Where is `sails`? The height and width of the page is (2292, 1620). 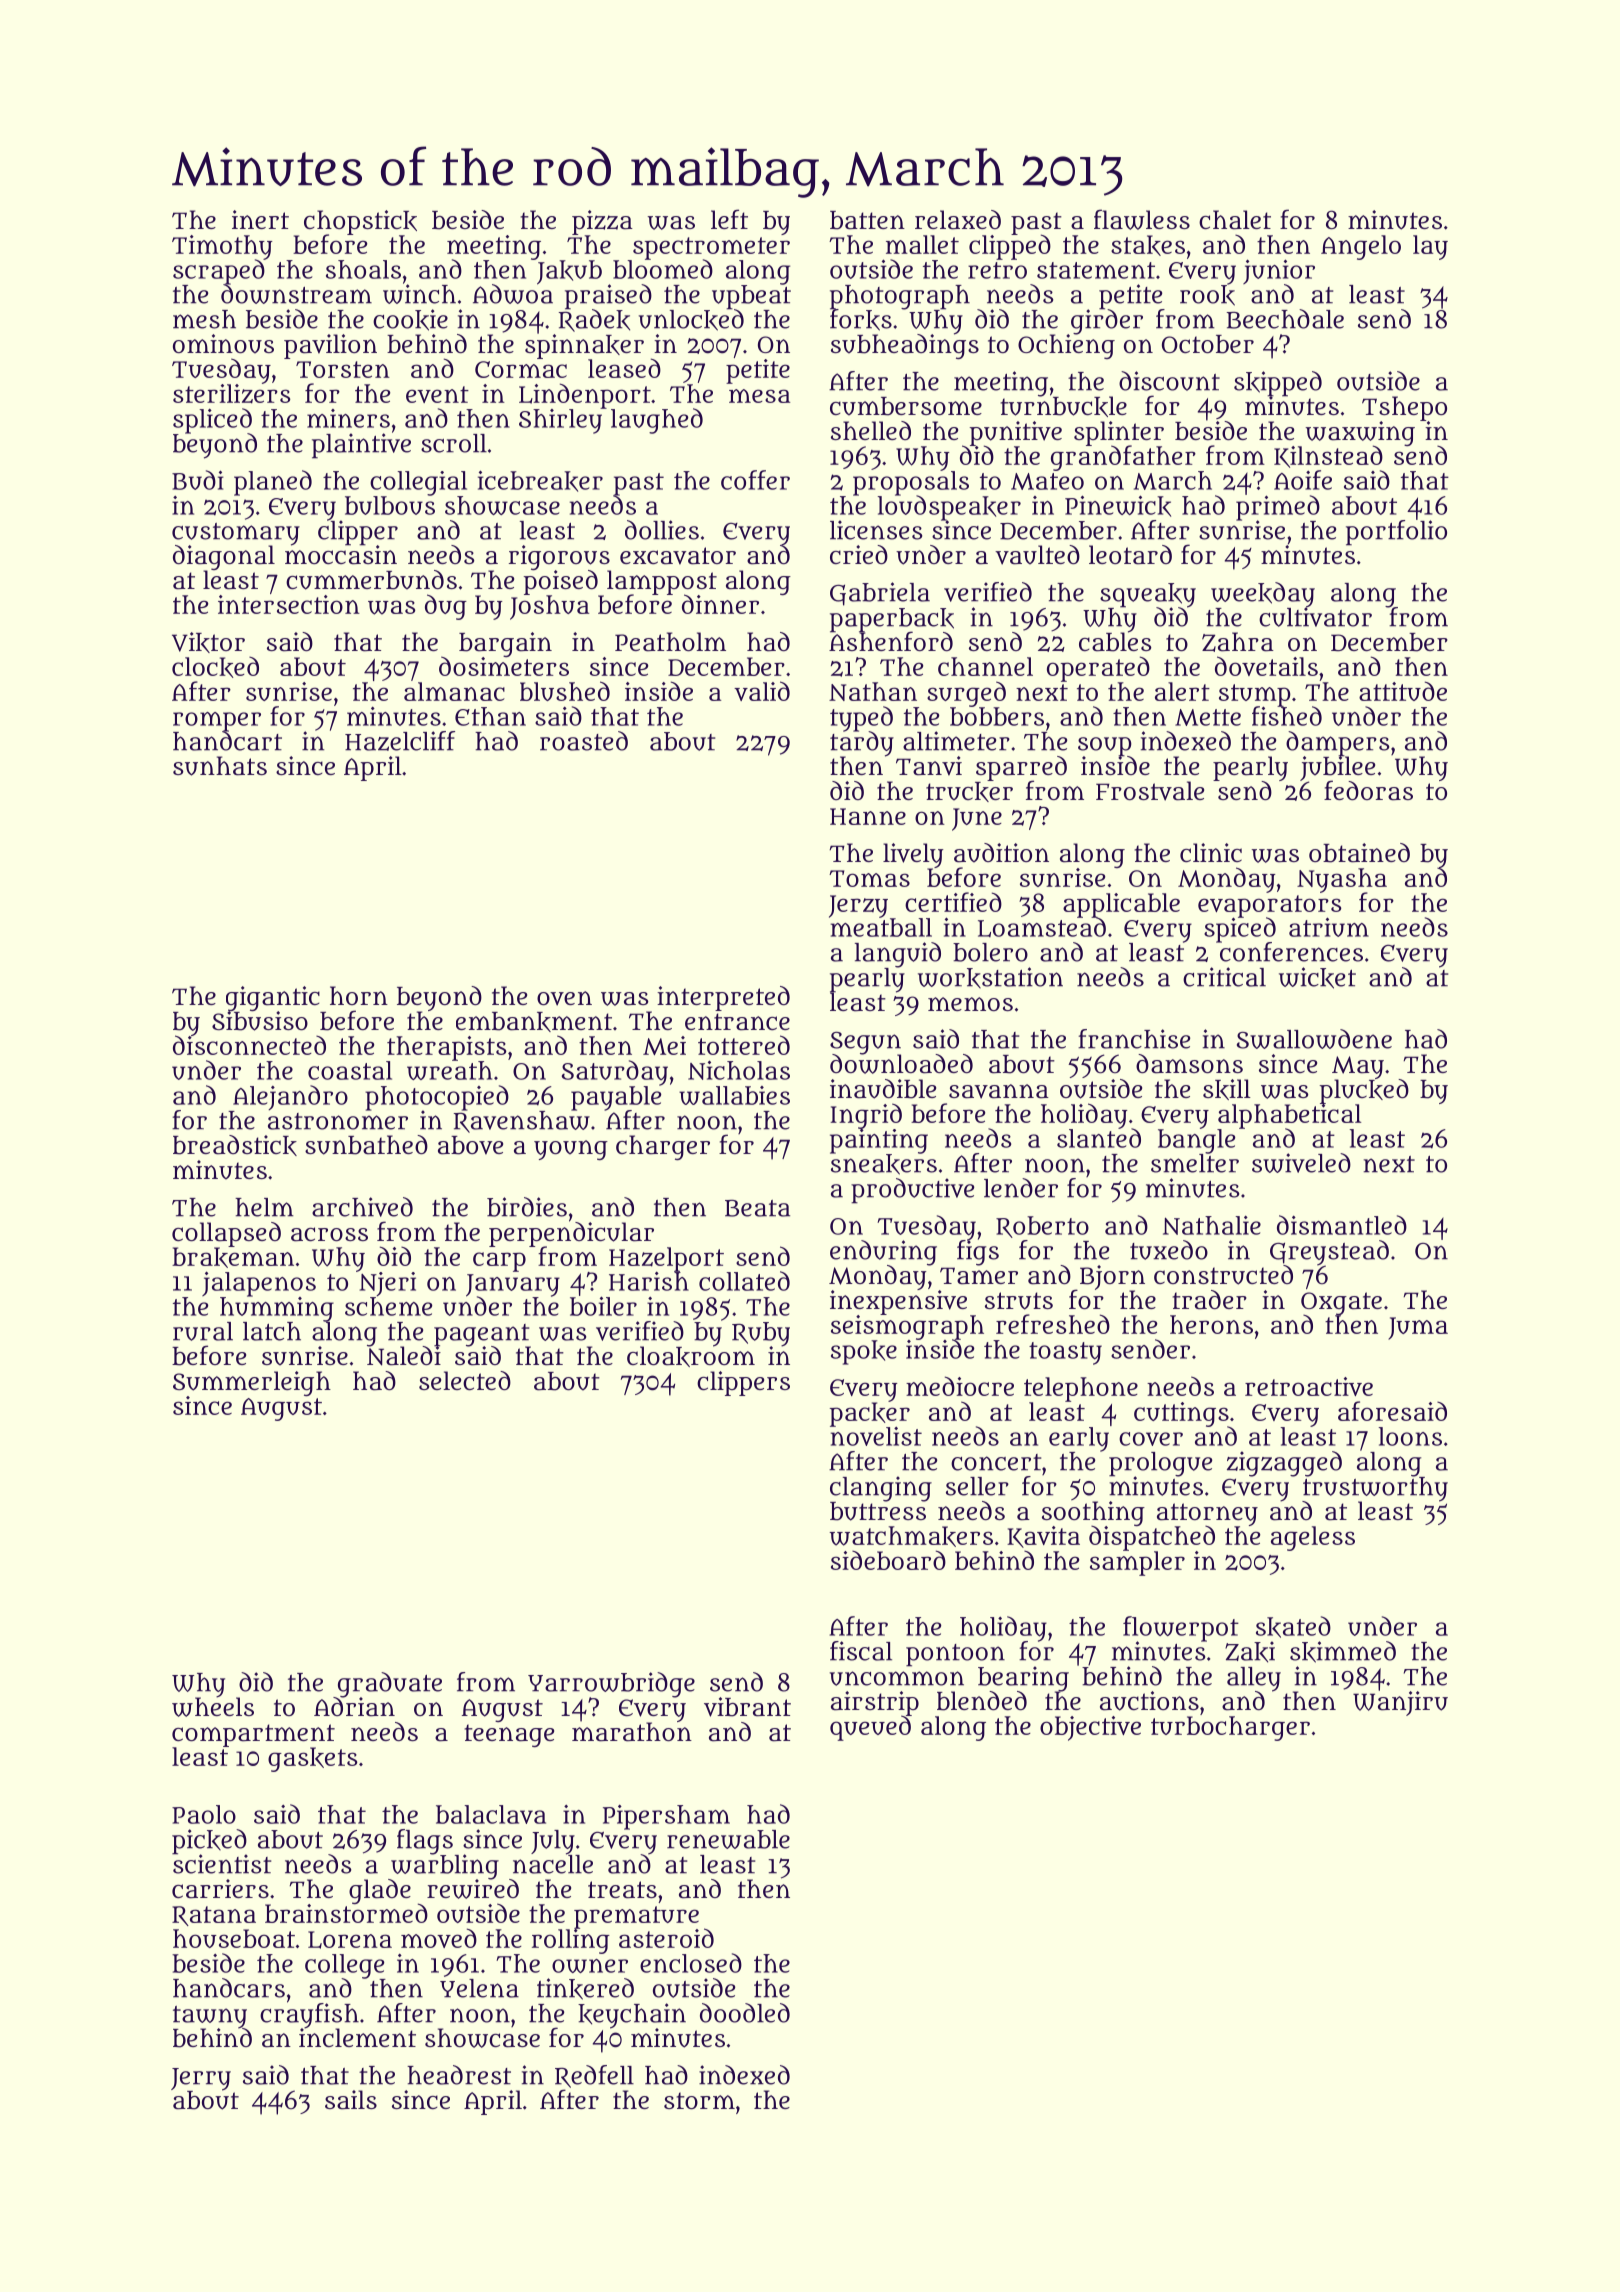
sails is located at coordinates (351, 2100).
